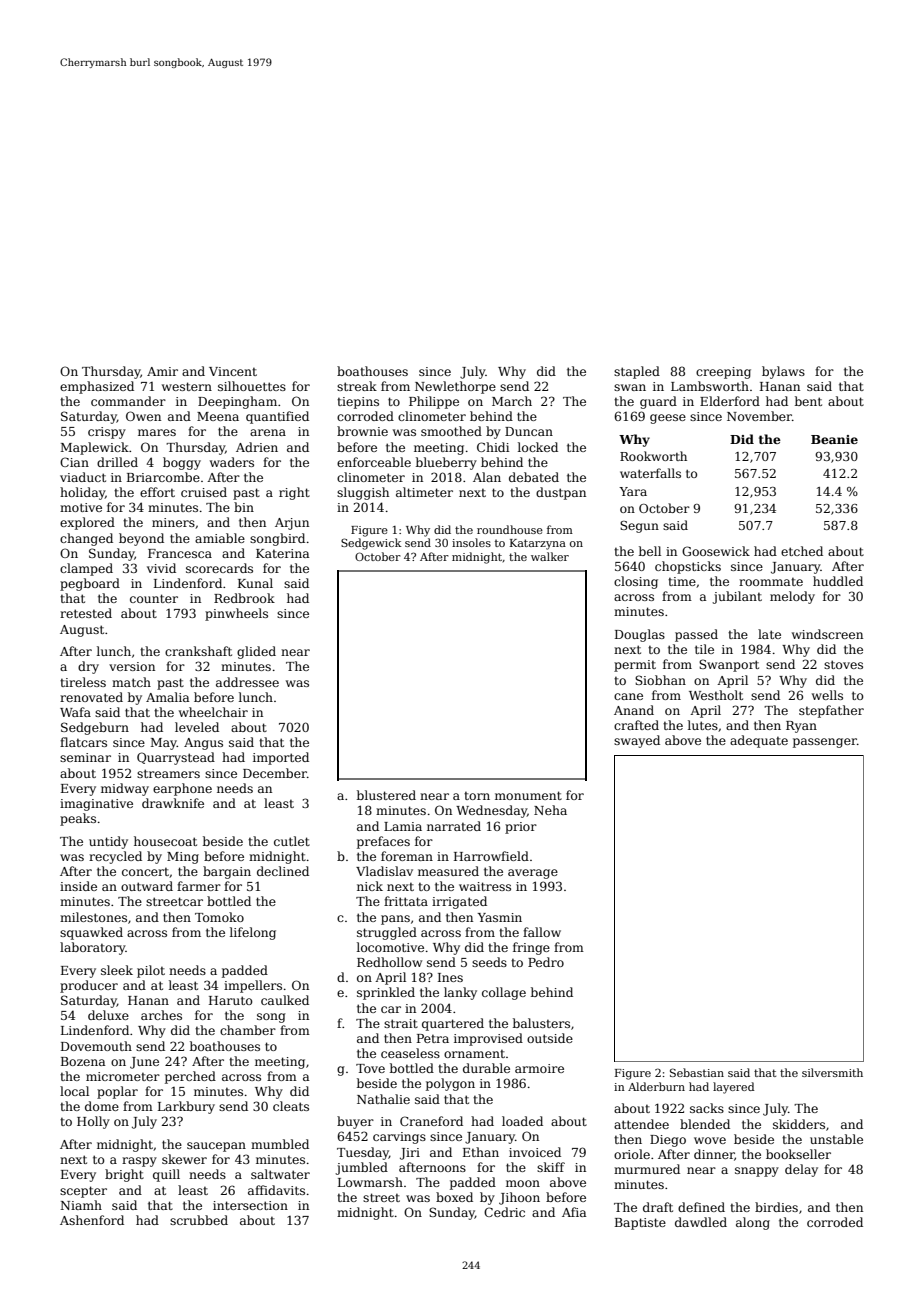 The width and height of the screenshot is (924, 1308). What do you see at coordinates (97, 387) in the screenshot?
I see `emphasized` at bounding box center [97, 387].
